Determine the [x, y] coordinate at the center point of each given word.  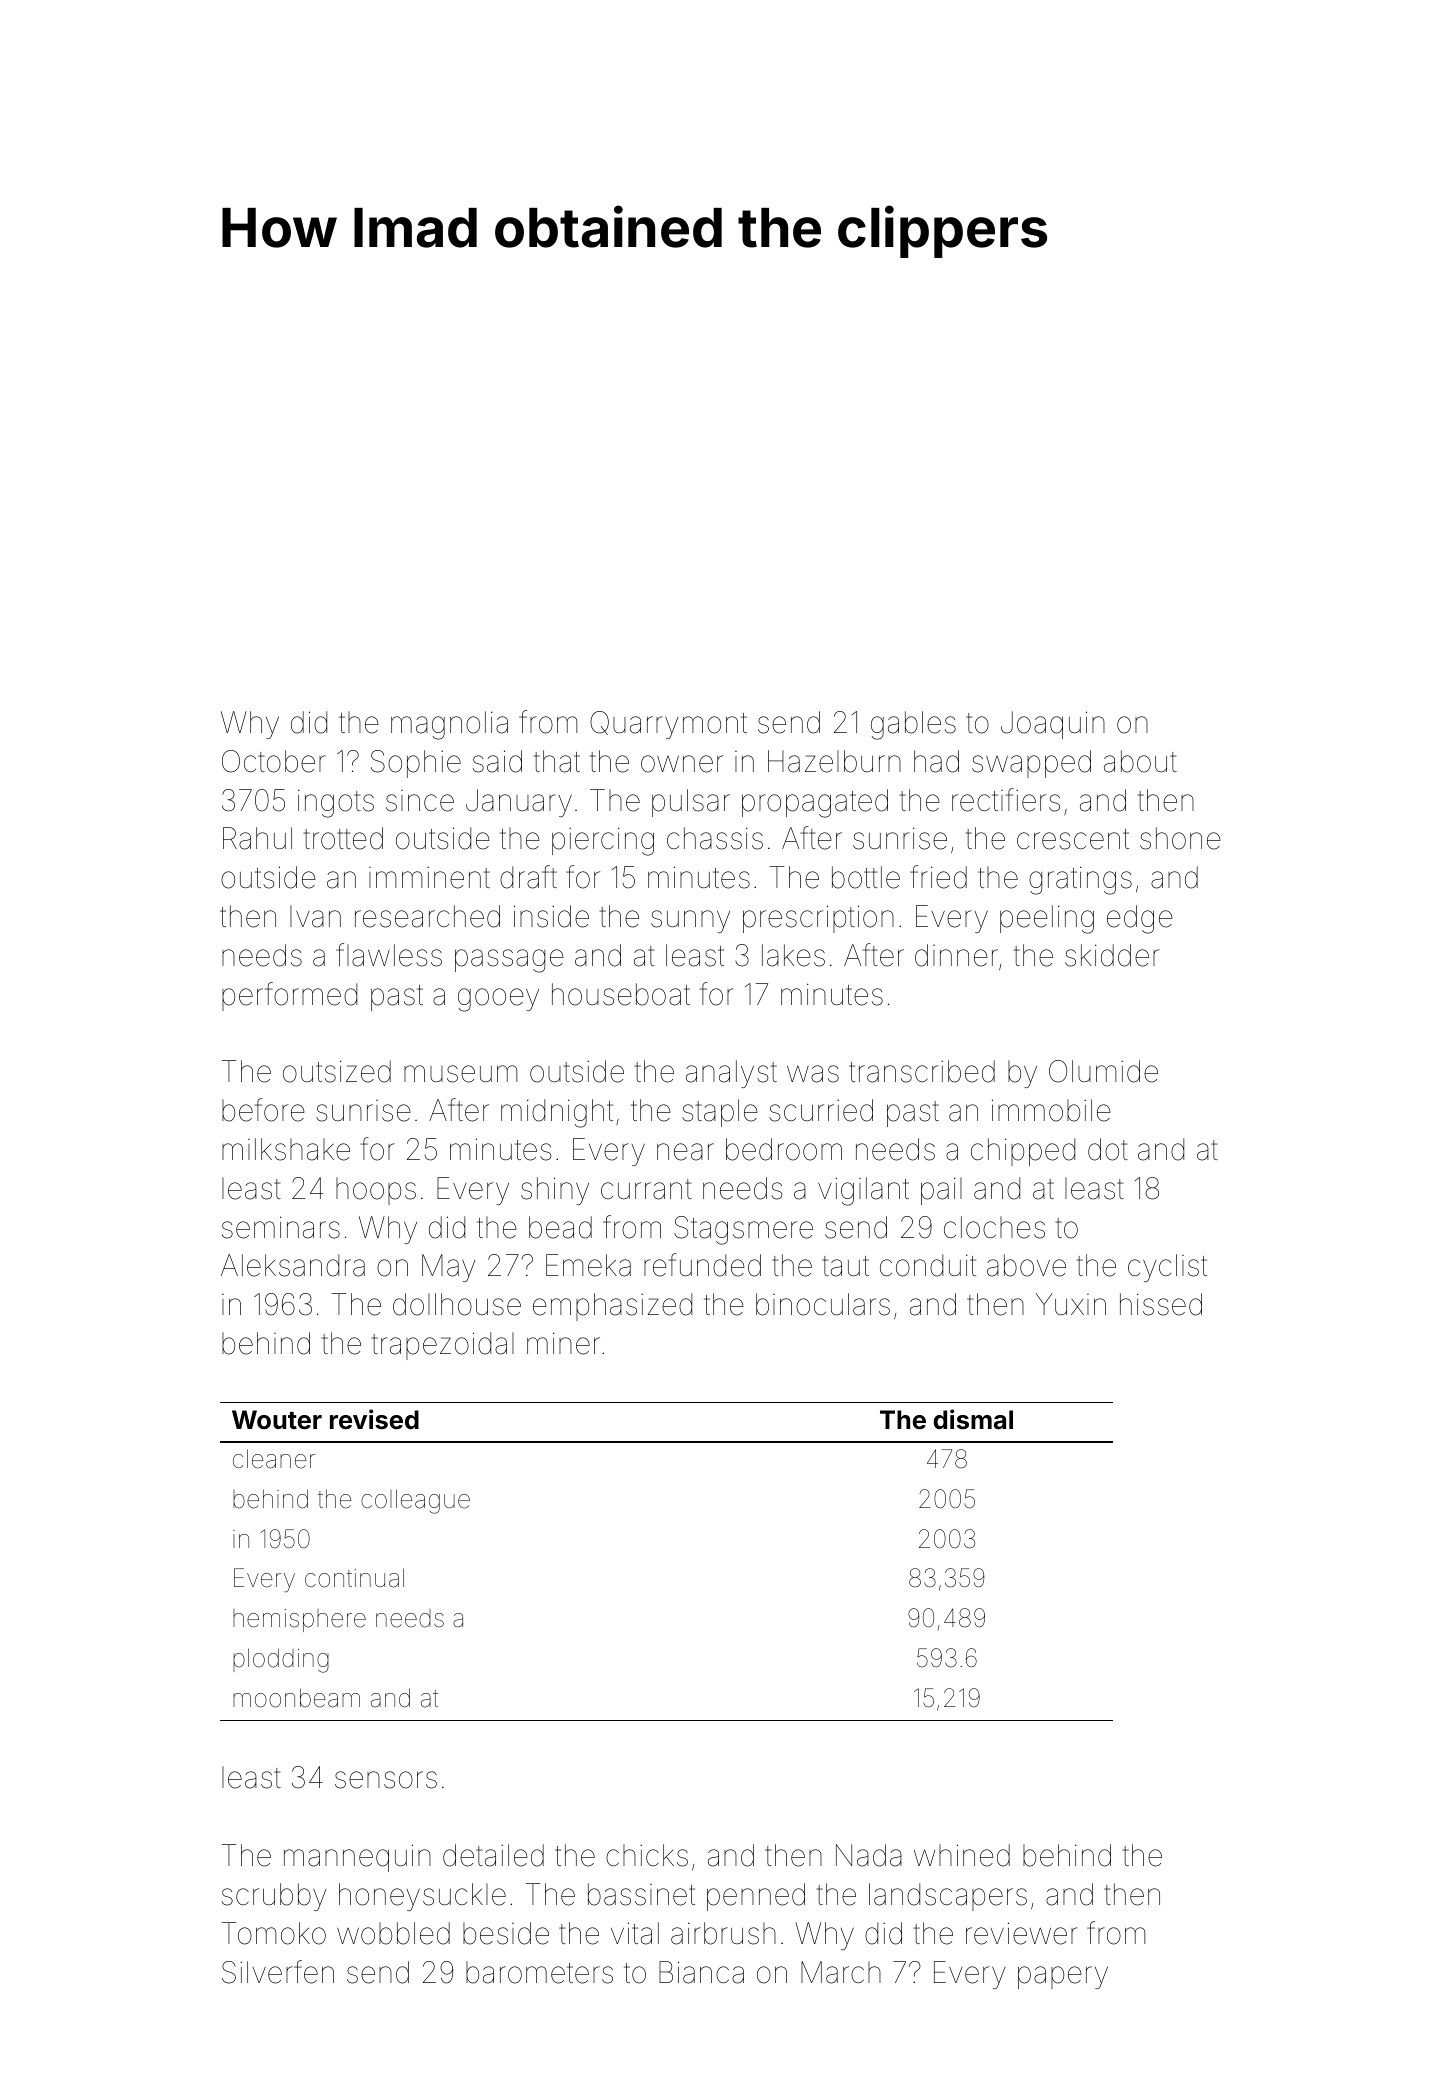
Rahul [257, 838]
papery [1063, 1977]
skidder [1112, 955]
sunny [690, 921]
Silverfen [278, 1972]
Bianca [701, 1972]
